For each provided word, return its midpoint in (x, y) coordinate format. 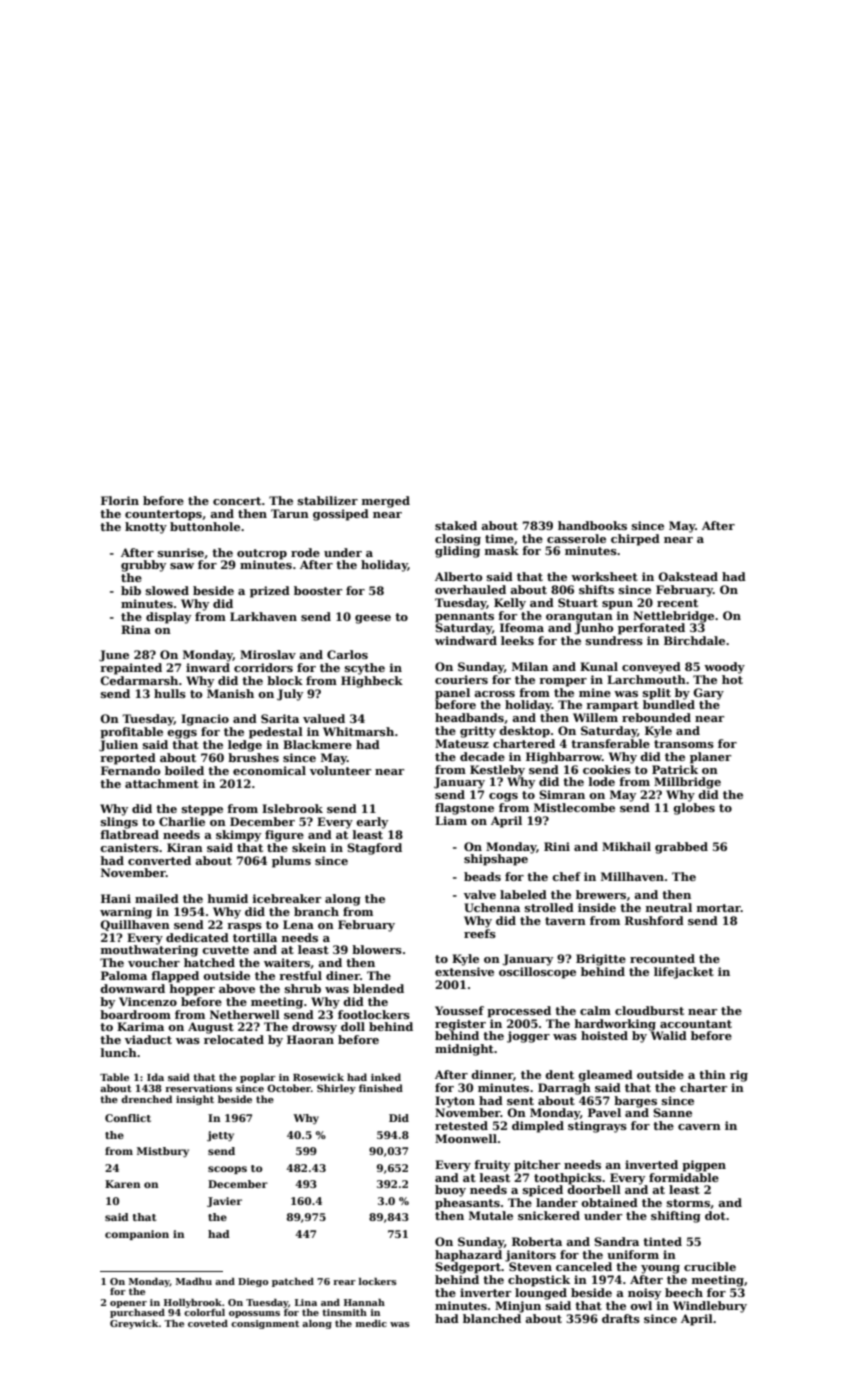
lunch (119, 1052)
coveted (208, 1323)
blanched (492, 1318)
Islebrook (292, 808)
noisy (644, 1294)
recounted (662, 958)
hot (732, 679)
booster (318, 590)
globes (694, 809)
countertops (163, 515)
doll (353, 1026)
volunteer (340, 770)
